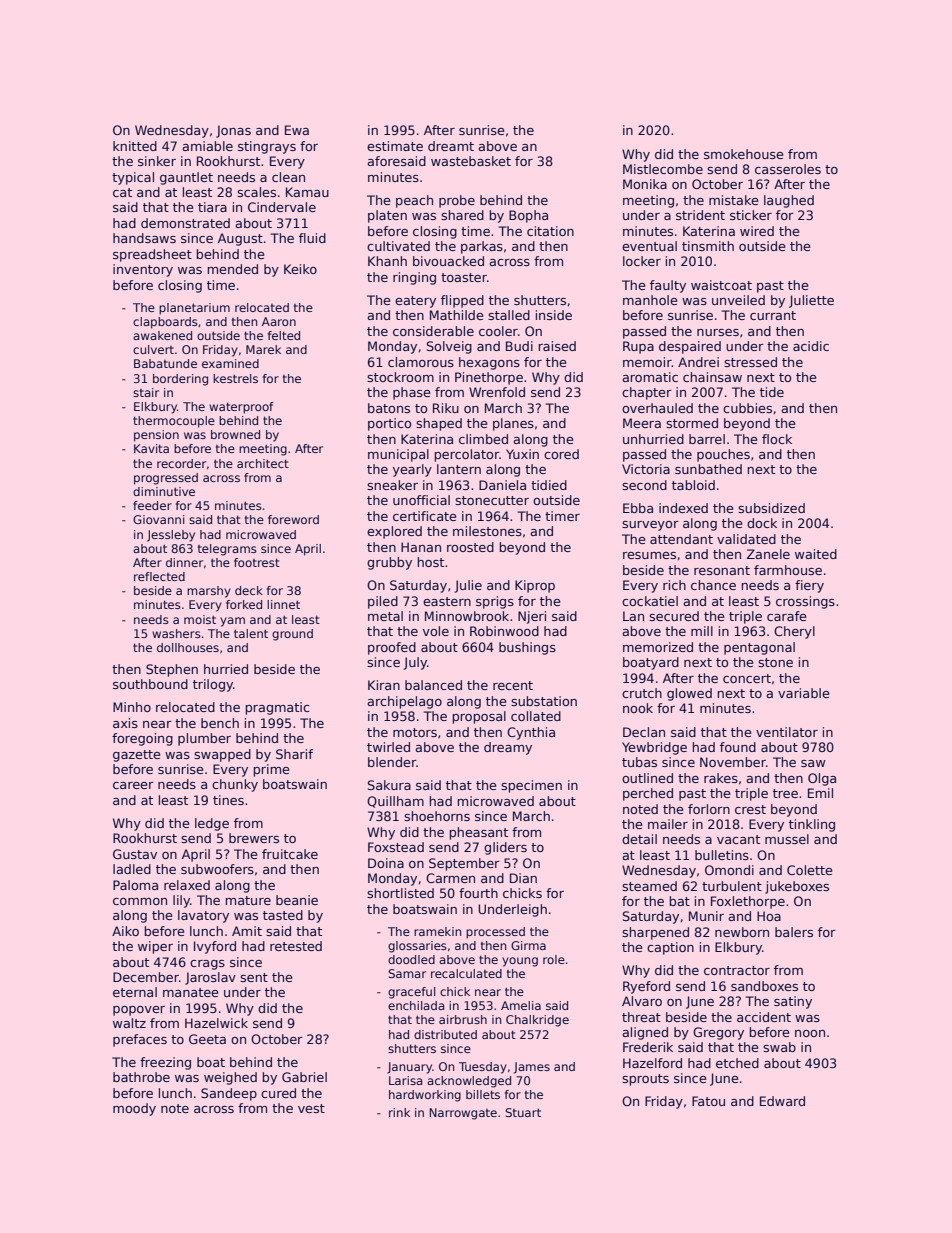  Describe the element at coordinates (451, 146) in the screenshot. I see `dreamt` at that location.
